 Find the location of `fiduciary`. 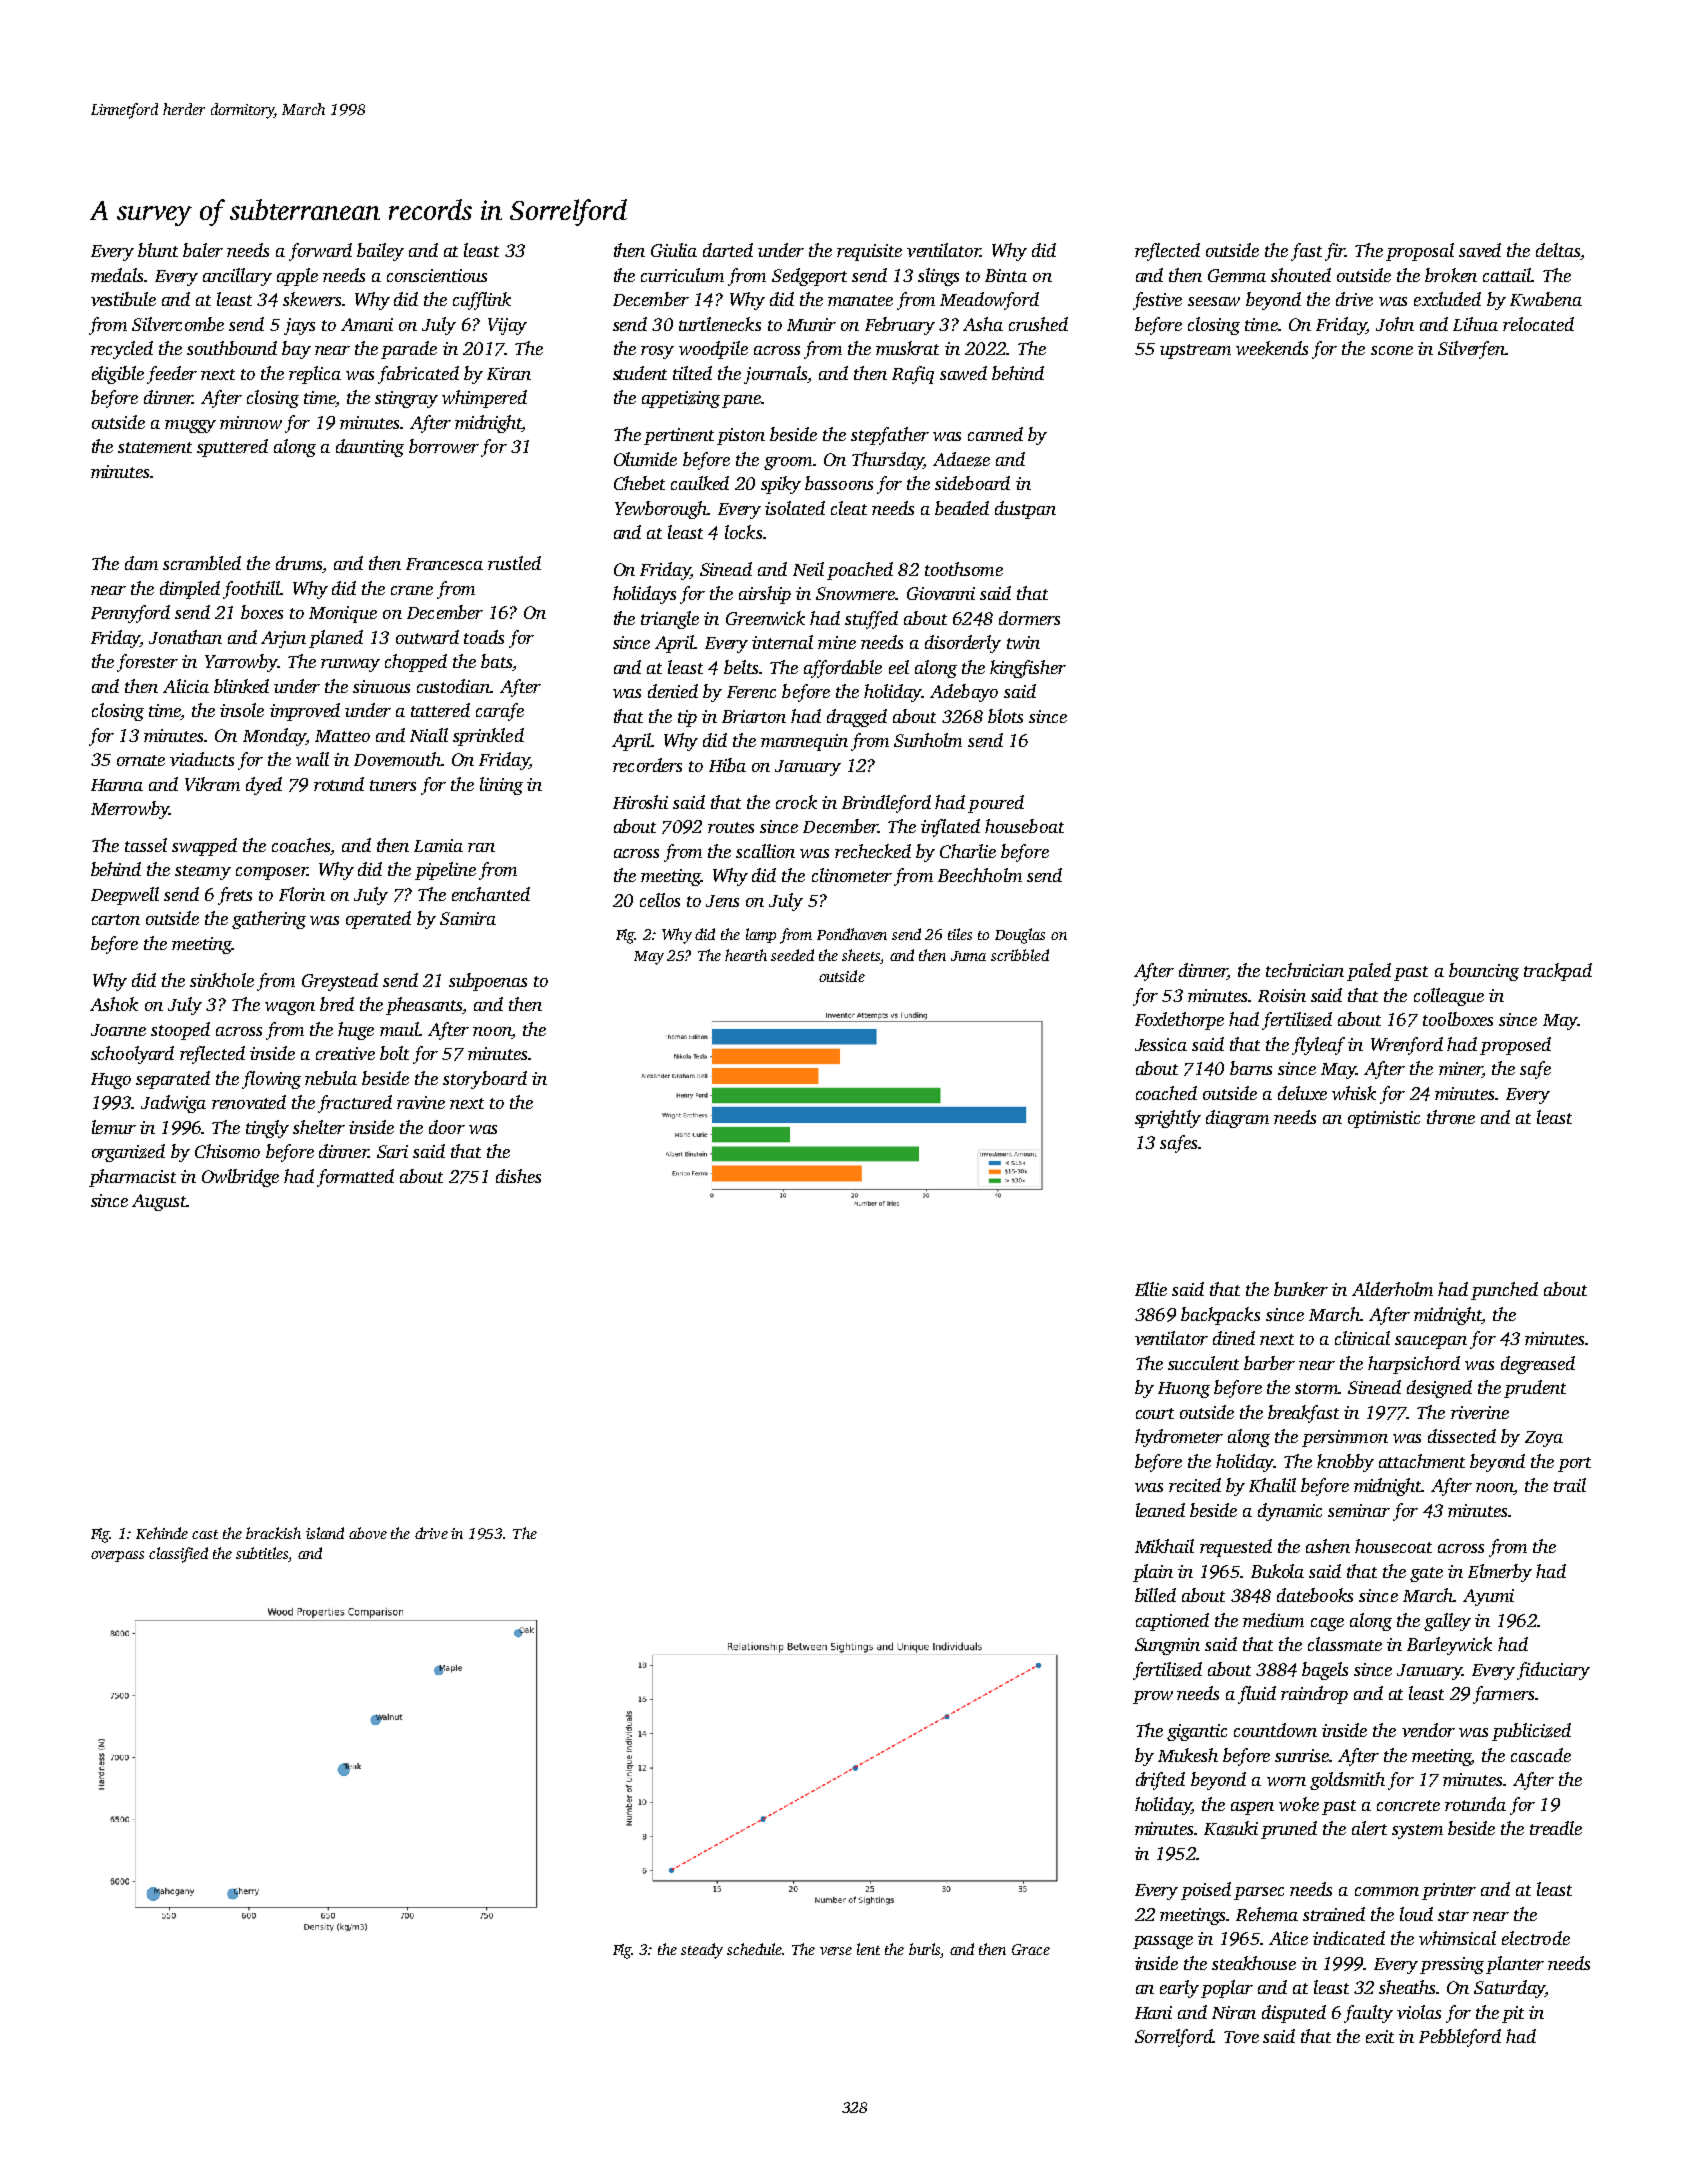

fiduciary is located at coordinates (1553, 1671).
